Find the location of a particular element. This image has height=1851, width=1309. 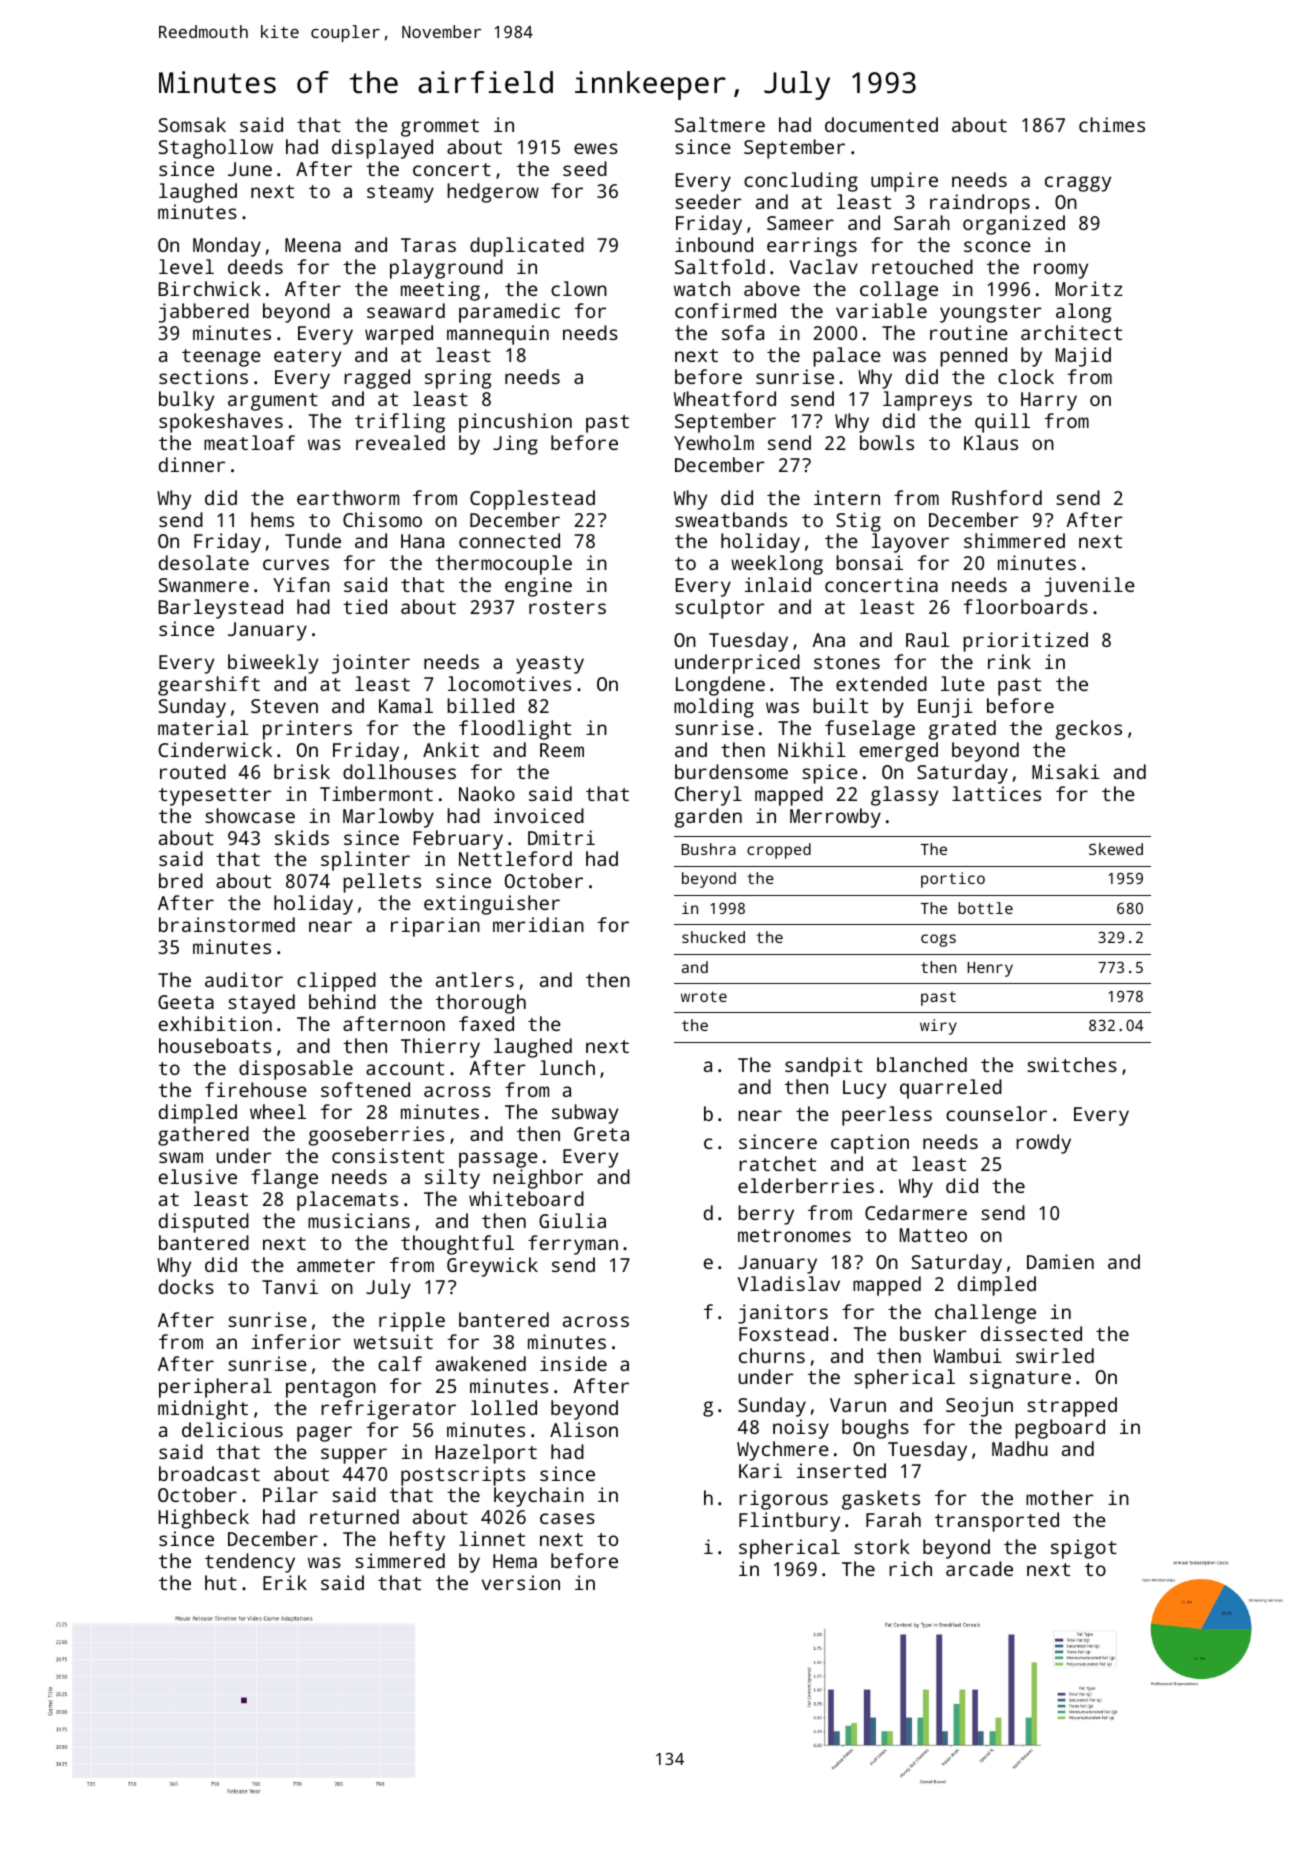

gearshift is located at coordinates (209, 686).
